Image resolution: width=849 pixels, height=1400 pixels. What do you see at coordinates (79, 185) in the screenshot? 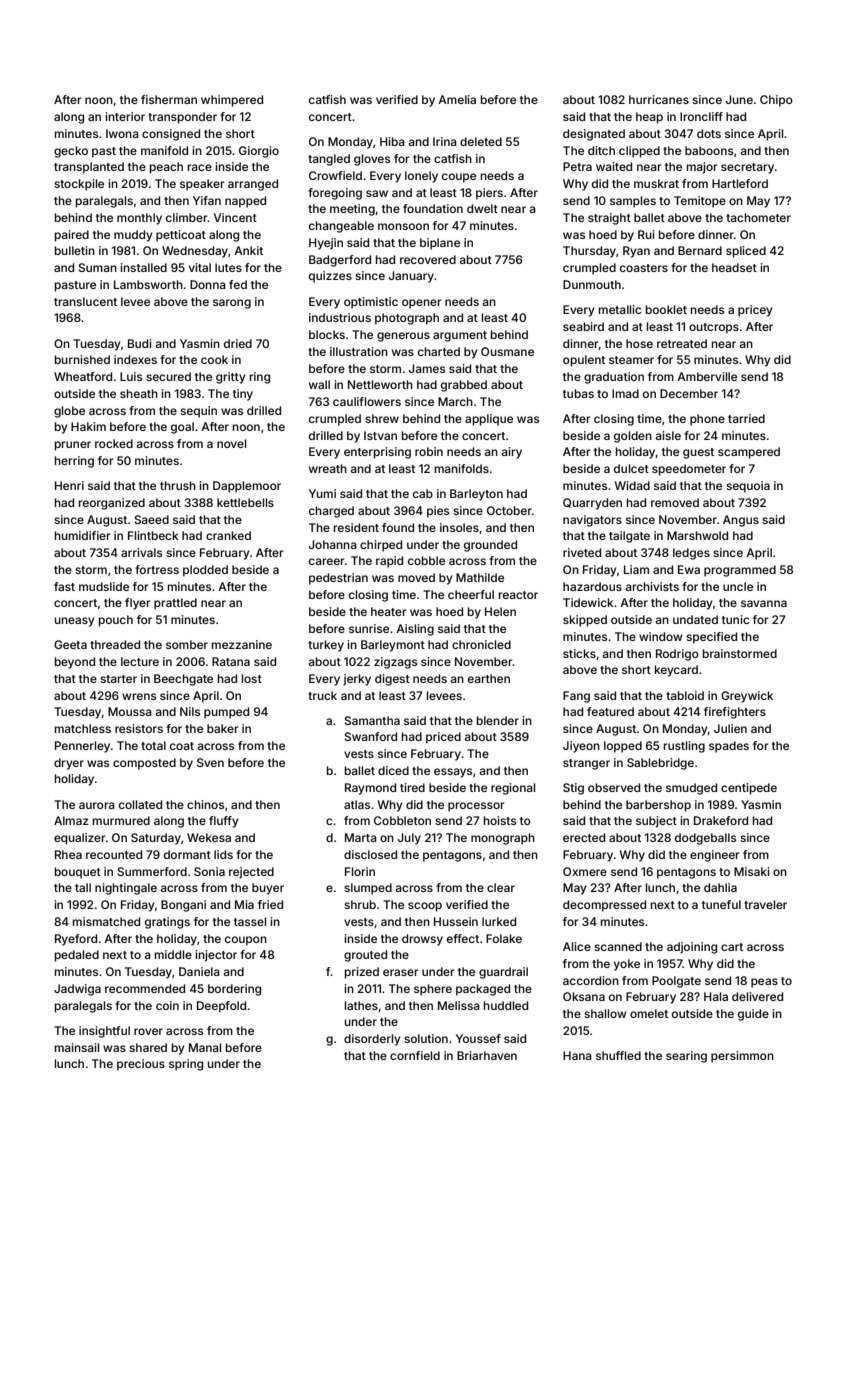
I see `stockpile` at bounding box center [79, 185].
